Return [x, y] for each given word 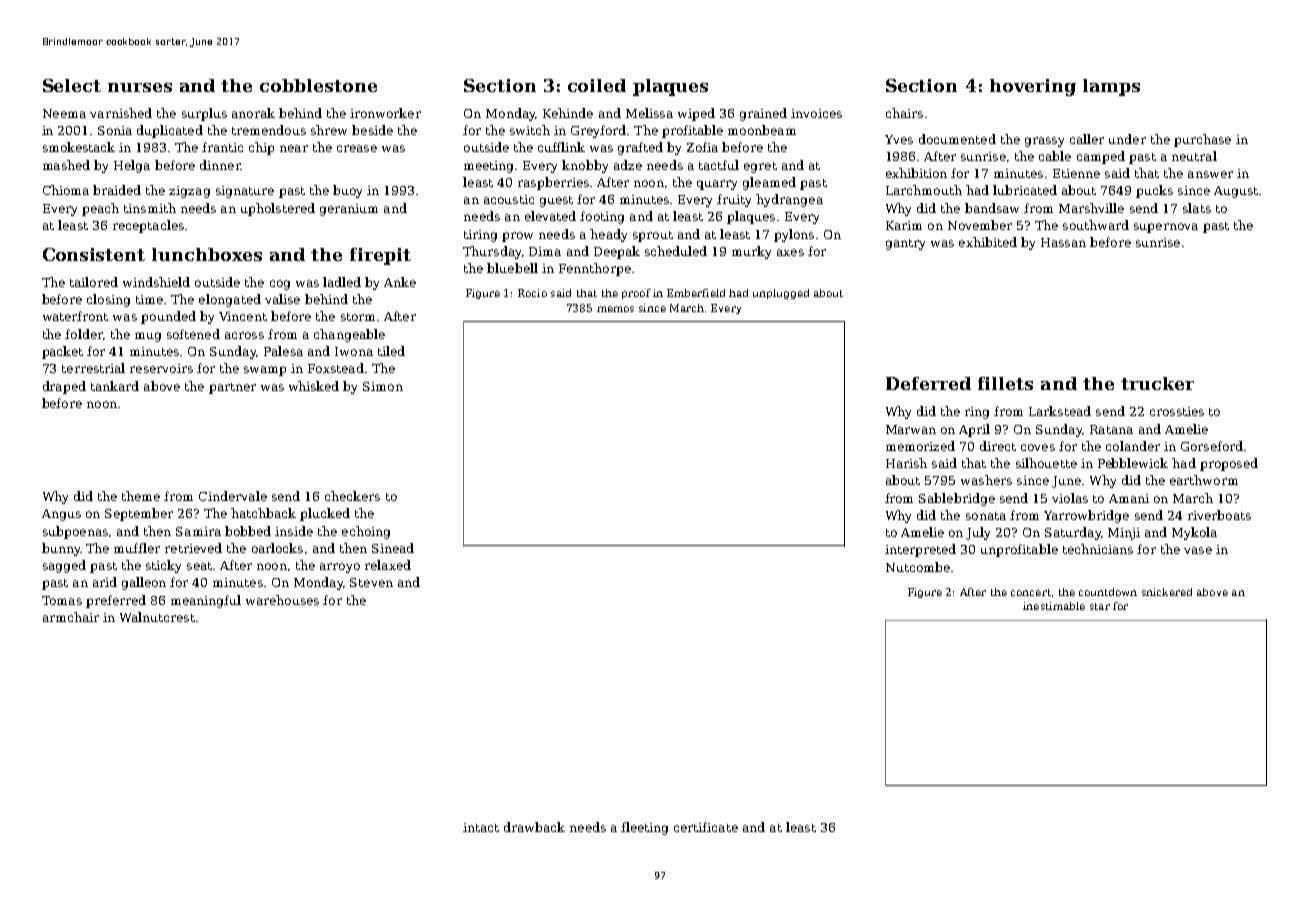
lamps [1111, 87]
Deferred [928, 383]
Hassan [1063, 242]
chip [261, 148]
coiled [597, 85]
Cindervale [233, 496]
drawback [534, 827]
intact [481, 827]
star [1100, 606]
